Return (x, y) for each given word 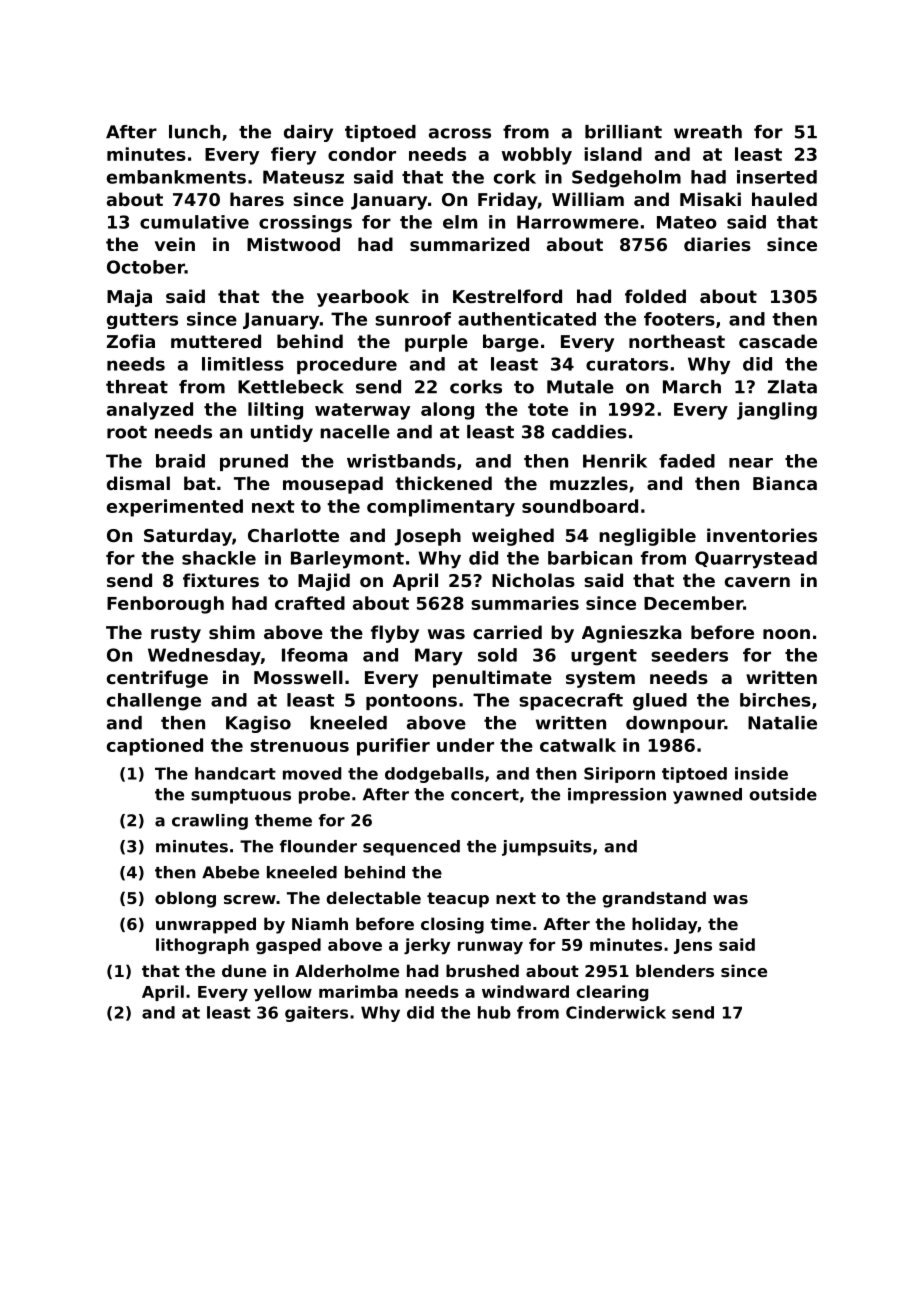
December (693, 603)
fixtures (221, 580)
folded (655, 296)
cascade (778, 341)
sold (497, 655)
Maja (129, 298)
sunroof (413, 319)
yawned (707, 796)
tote (548, 409)
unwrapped (206, 925)
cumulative (194, 222)
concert (485, 795)
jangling (777, 411)
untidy (282, 433)
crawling (210, 822)
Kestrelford (507, 296)
